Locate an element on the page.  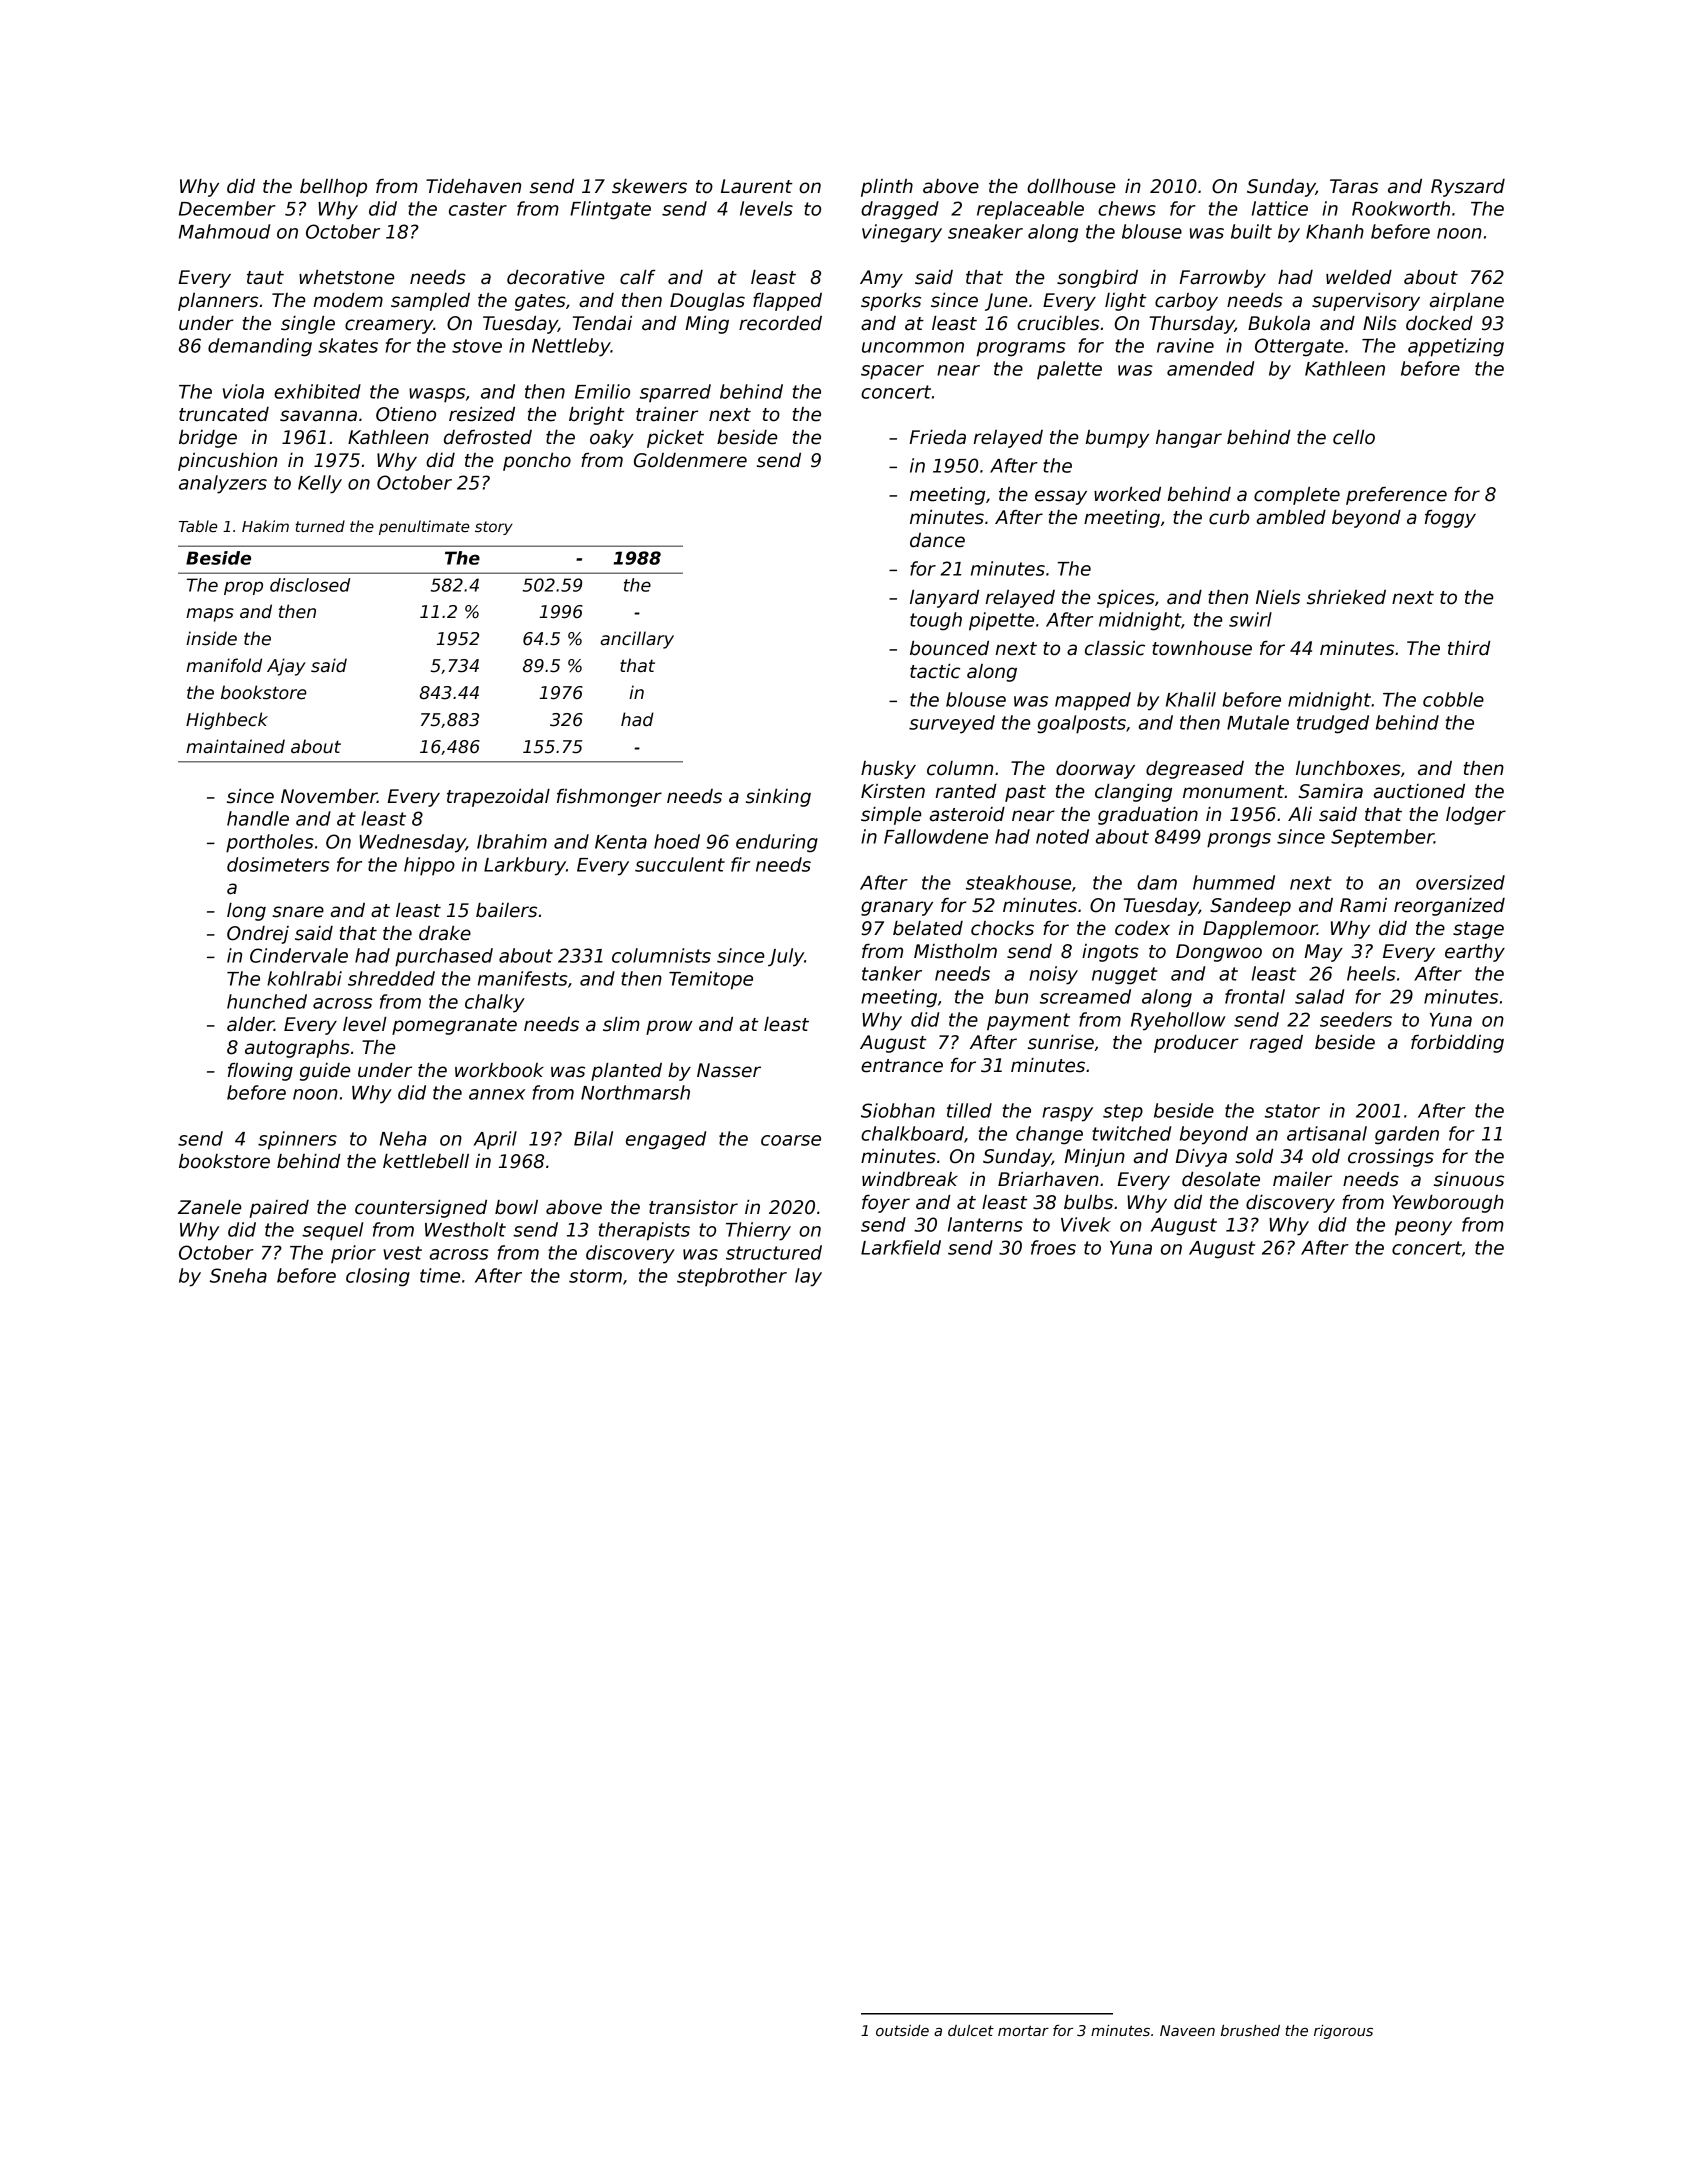
oversized is located at coordinates (1460, 882).
